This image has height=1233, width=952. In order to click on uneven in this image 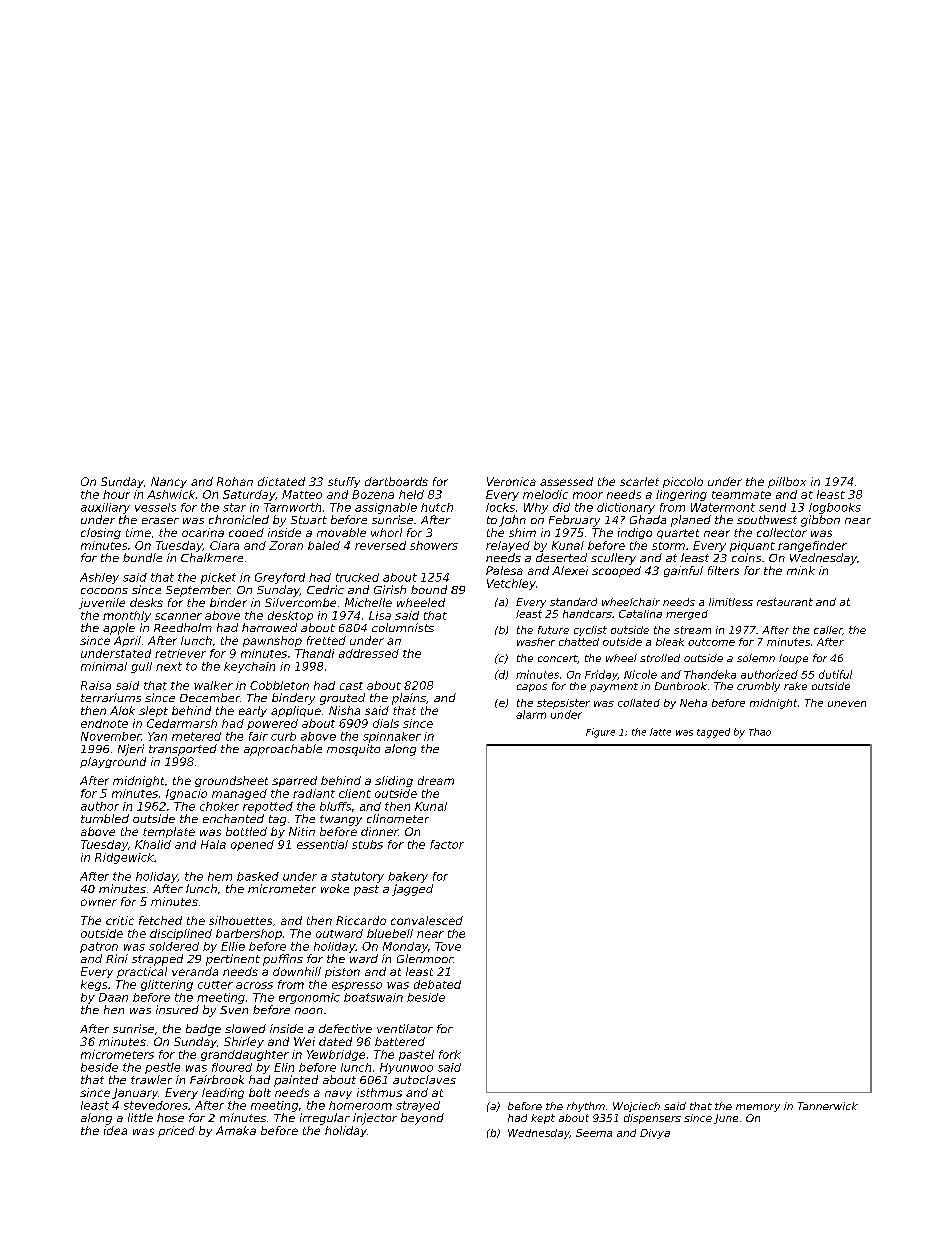, I will do `click(847, 704)`.
